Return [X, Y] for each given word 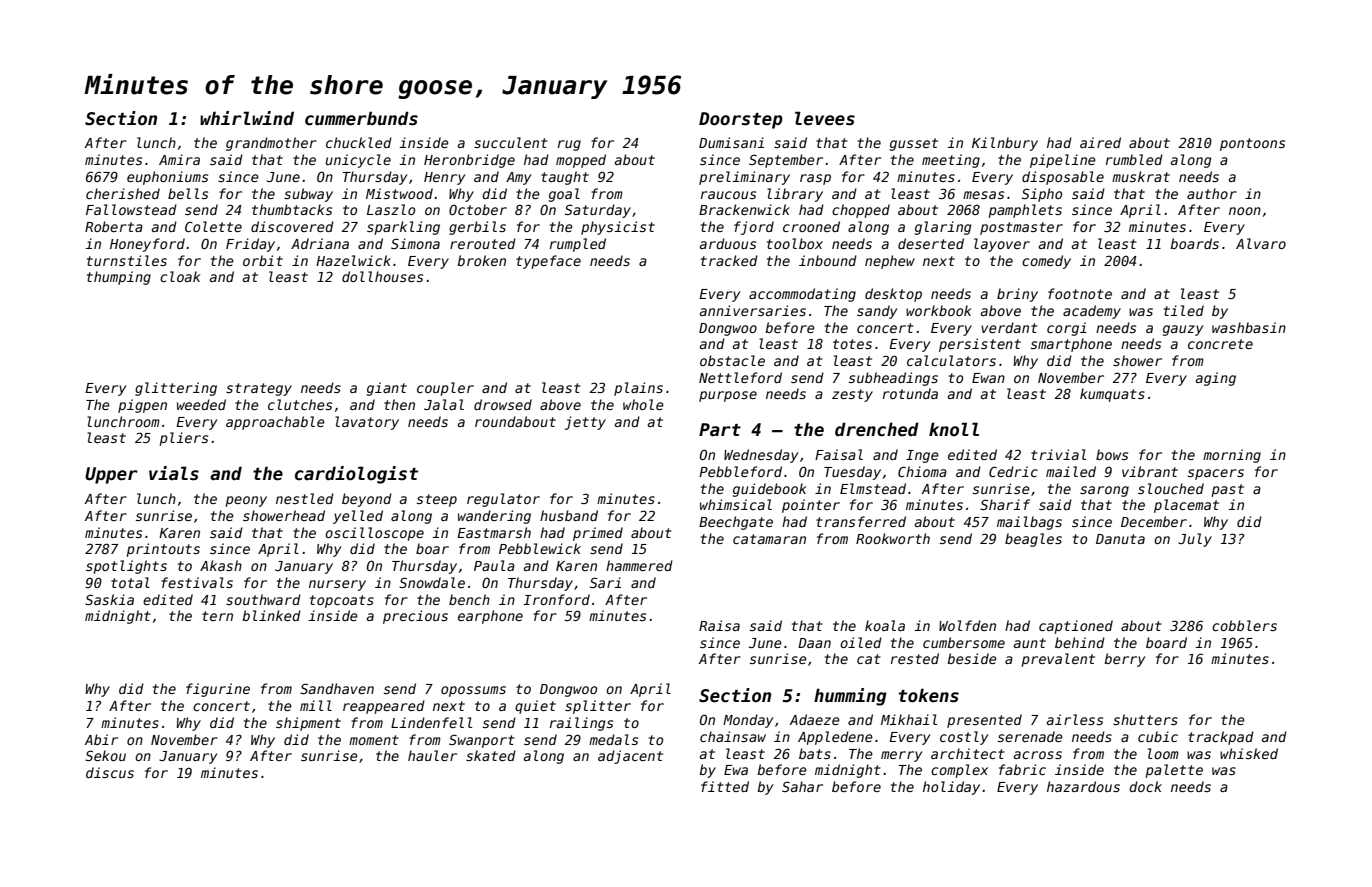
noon [1245, 211]
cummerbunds [361, 118]
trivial [1058, 454]
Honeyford [147, 245]
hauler [432, 755]
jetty [585, 423]
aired [1100, 142]
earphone [490, 617]
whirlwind [247, 118]
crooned [811, 226]
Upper [111, 475]
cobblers [1244, 625]
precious [415, 617]
